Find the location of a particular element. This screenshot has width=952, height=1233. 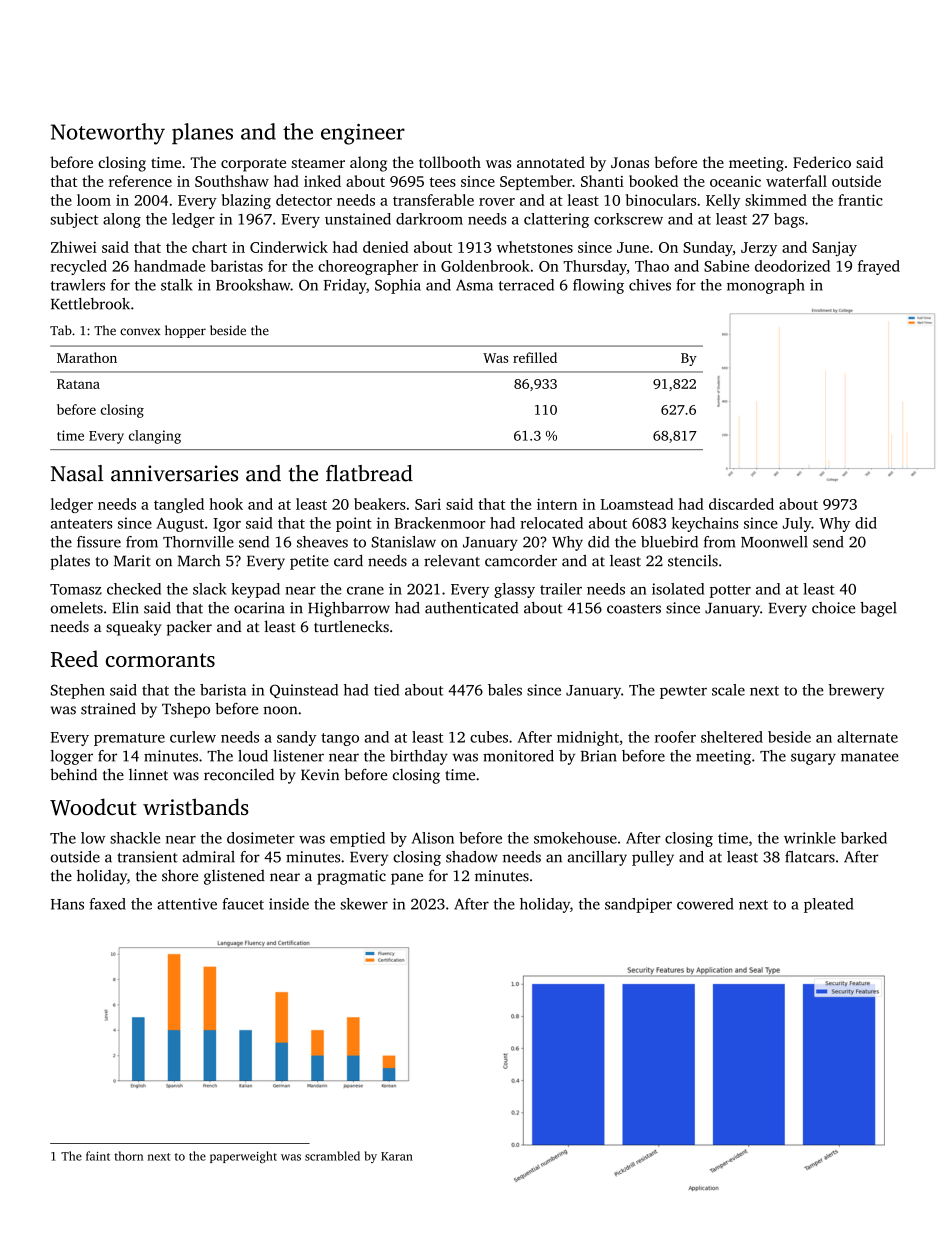

faint is located at coordinates (98, 1156).
